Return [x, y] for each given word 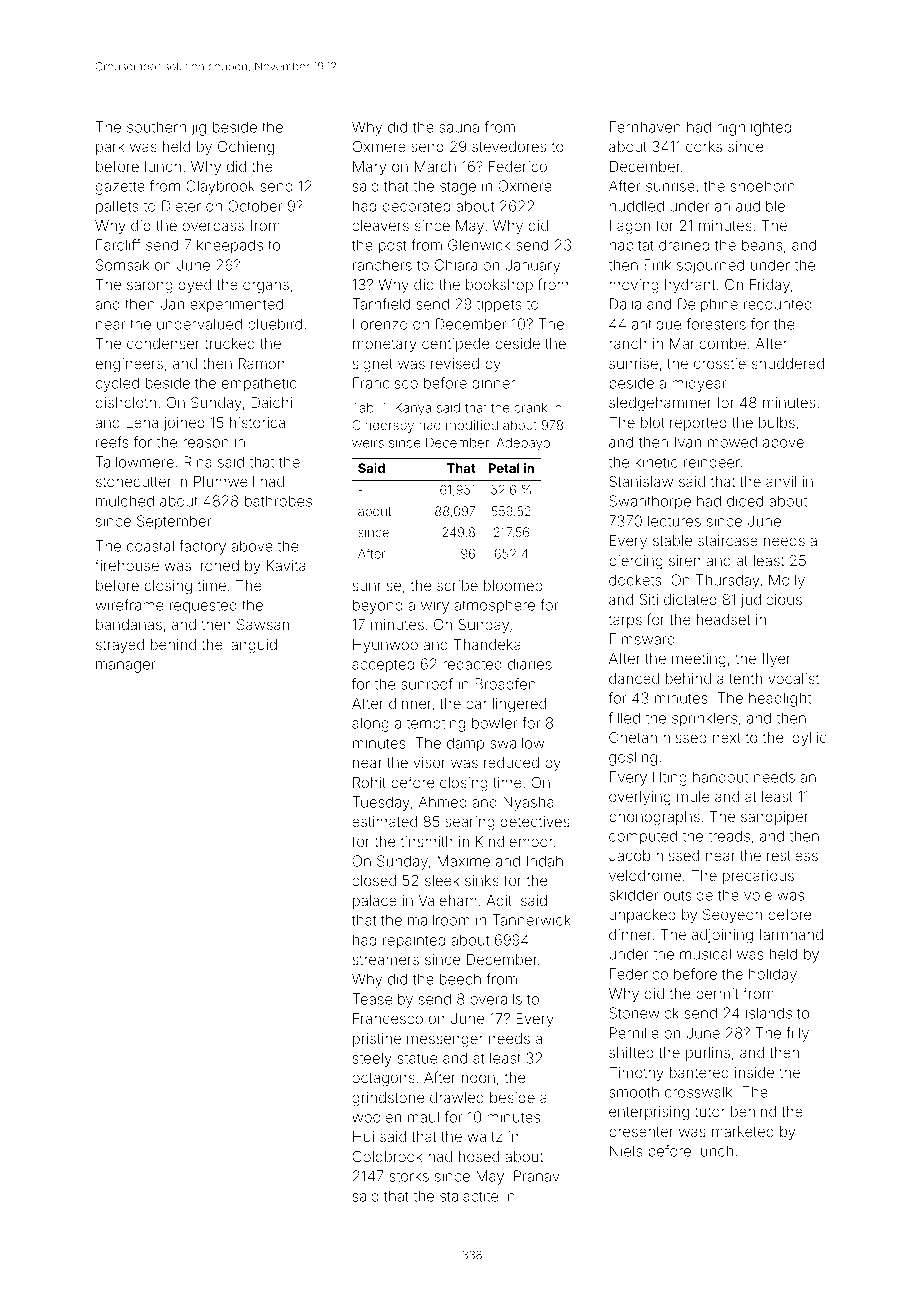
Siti [649, 599]
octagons [383, 1080]
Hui [363, 1136]
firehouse [127, 565]
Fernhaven [645, 127]
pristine [377, 1040]
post [393, 247]
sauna [459, 128]
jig [198, 128]
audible [760, 206]
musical [705, 954]
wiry [435, 606]
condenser [163, 343]
